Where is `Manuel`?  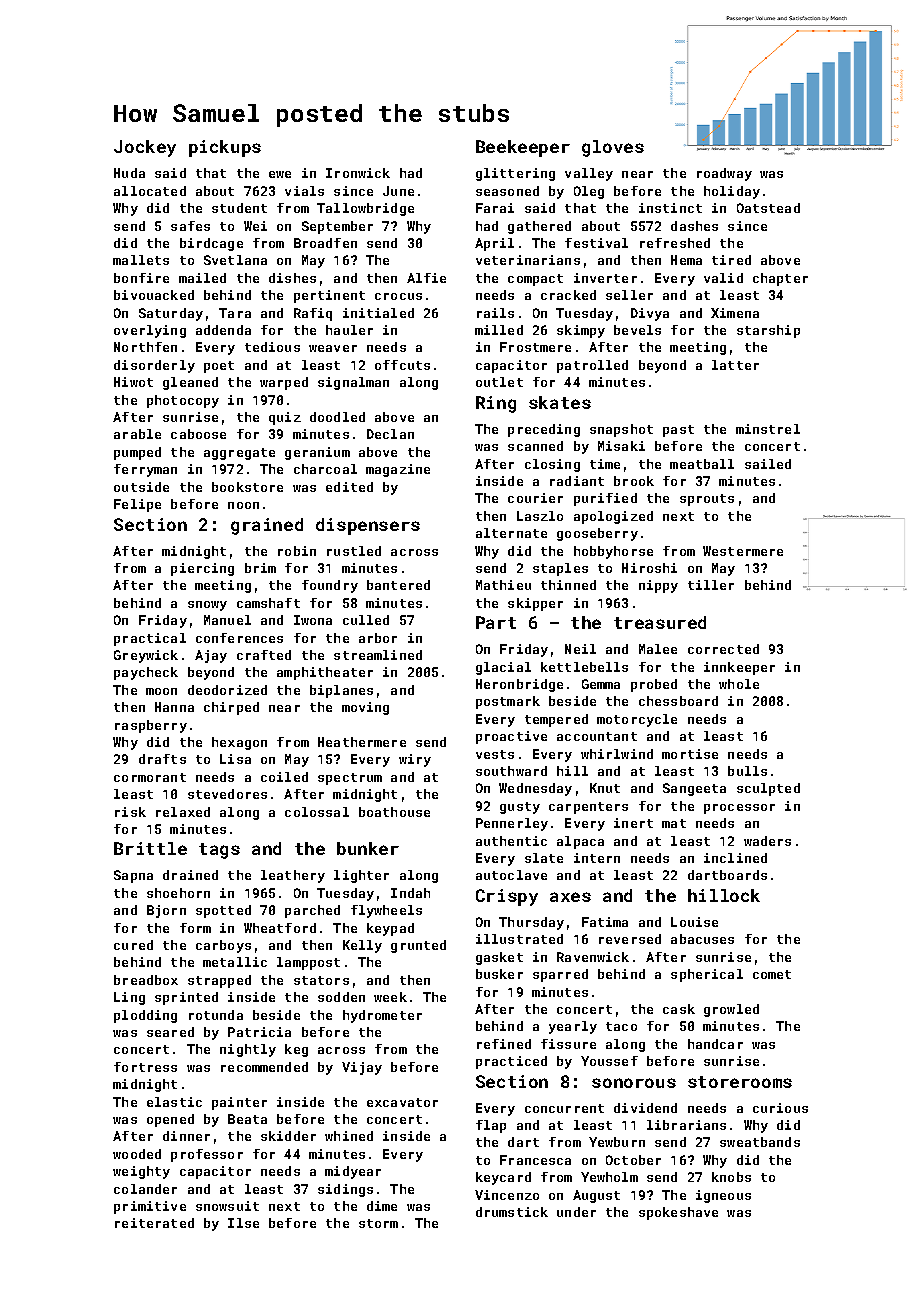 Manuel is located at coordinates (227, 620).
